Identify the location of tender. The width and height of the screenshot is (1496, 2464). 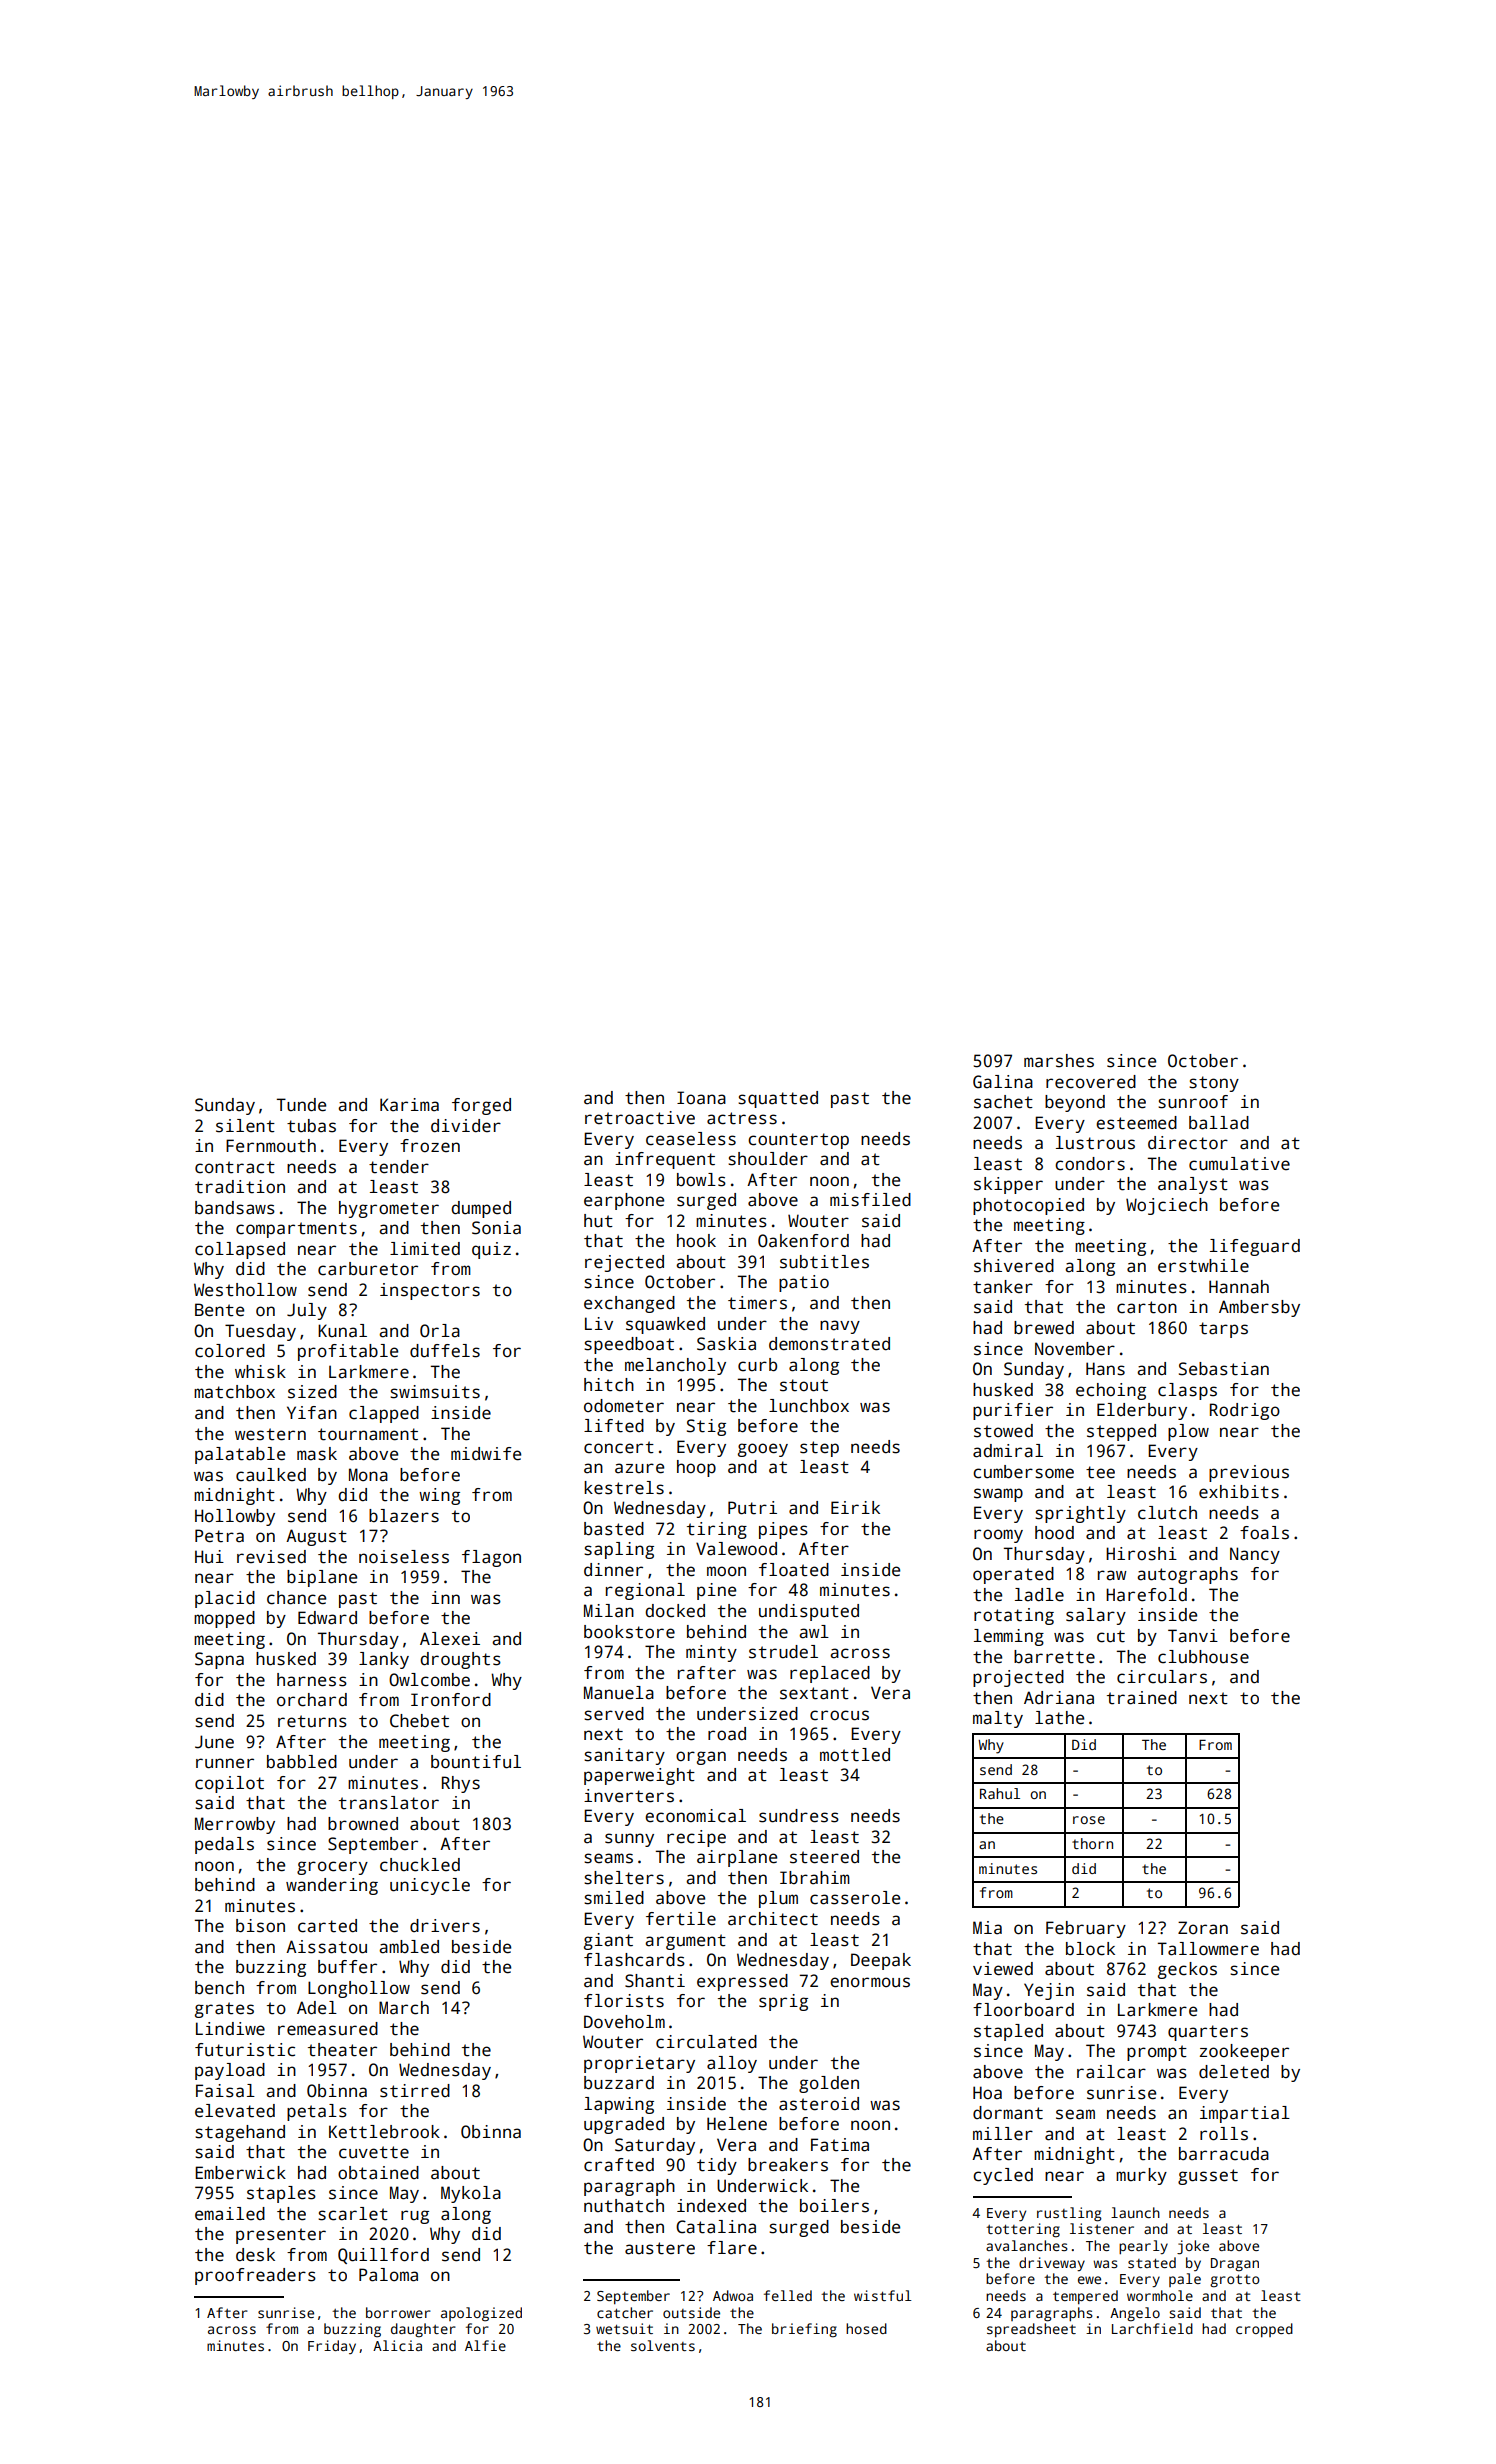
(399, 1167).
